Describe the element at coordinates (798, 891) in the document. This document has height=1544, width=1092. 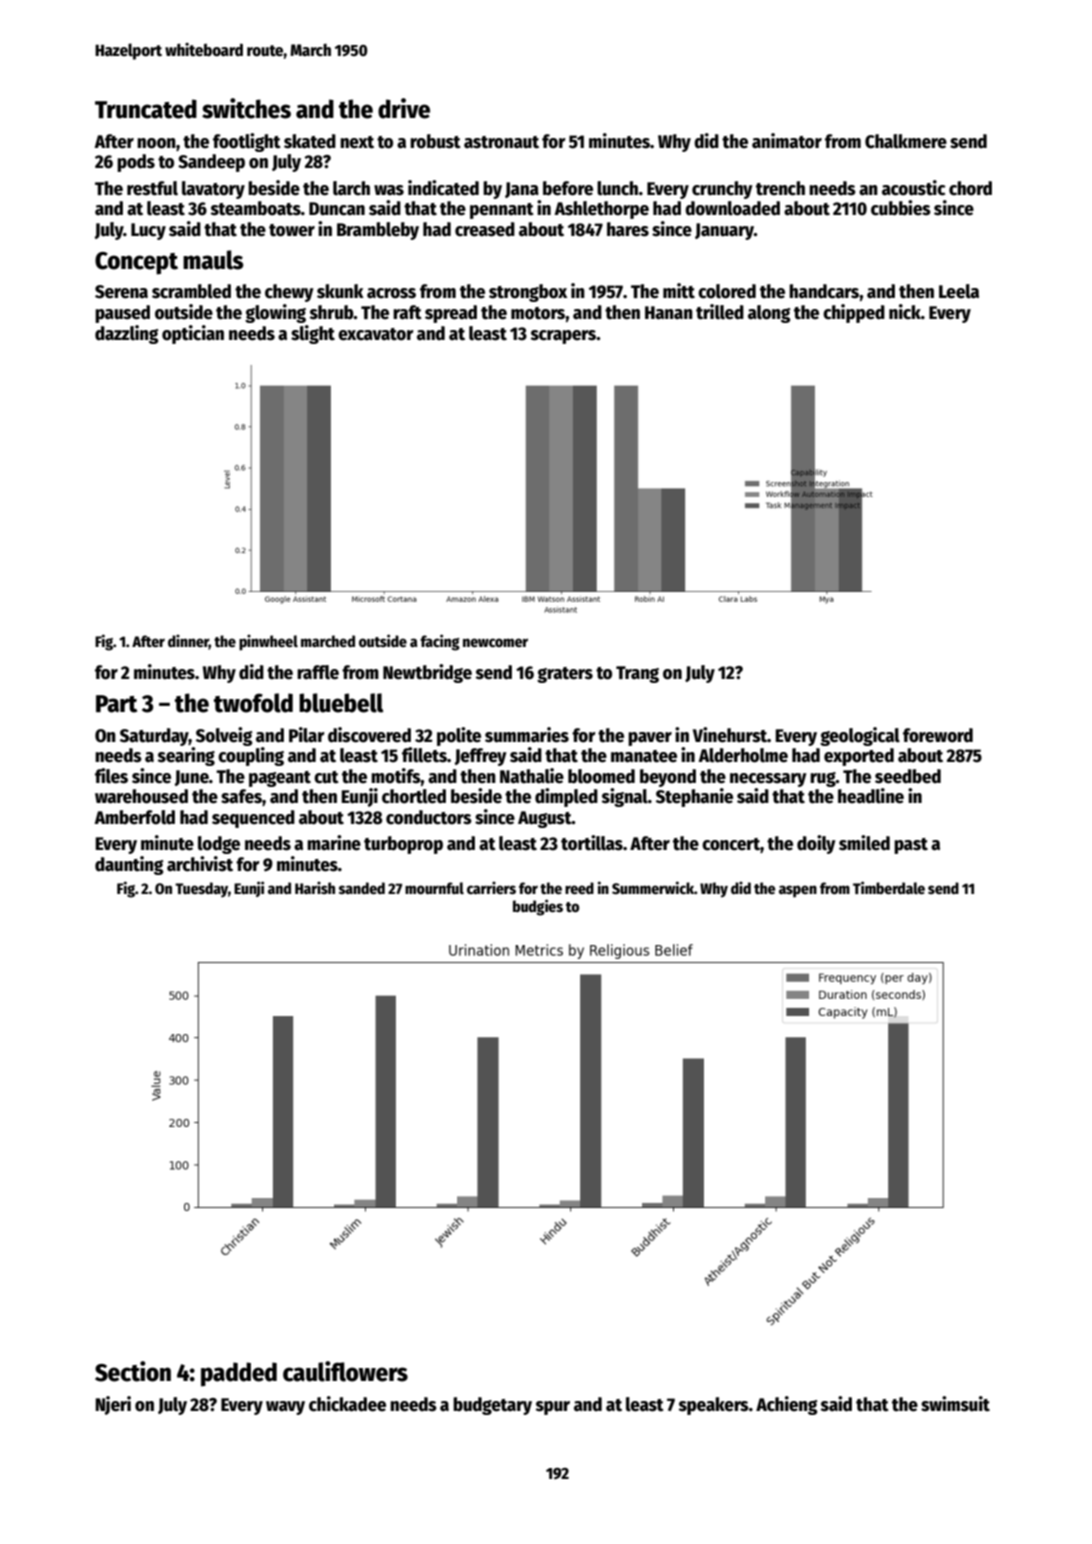
I see `aspen` at that location.
